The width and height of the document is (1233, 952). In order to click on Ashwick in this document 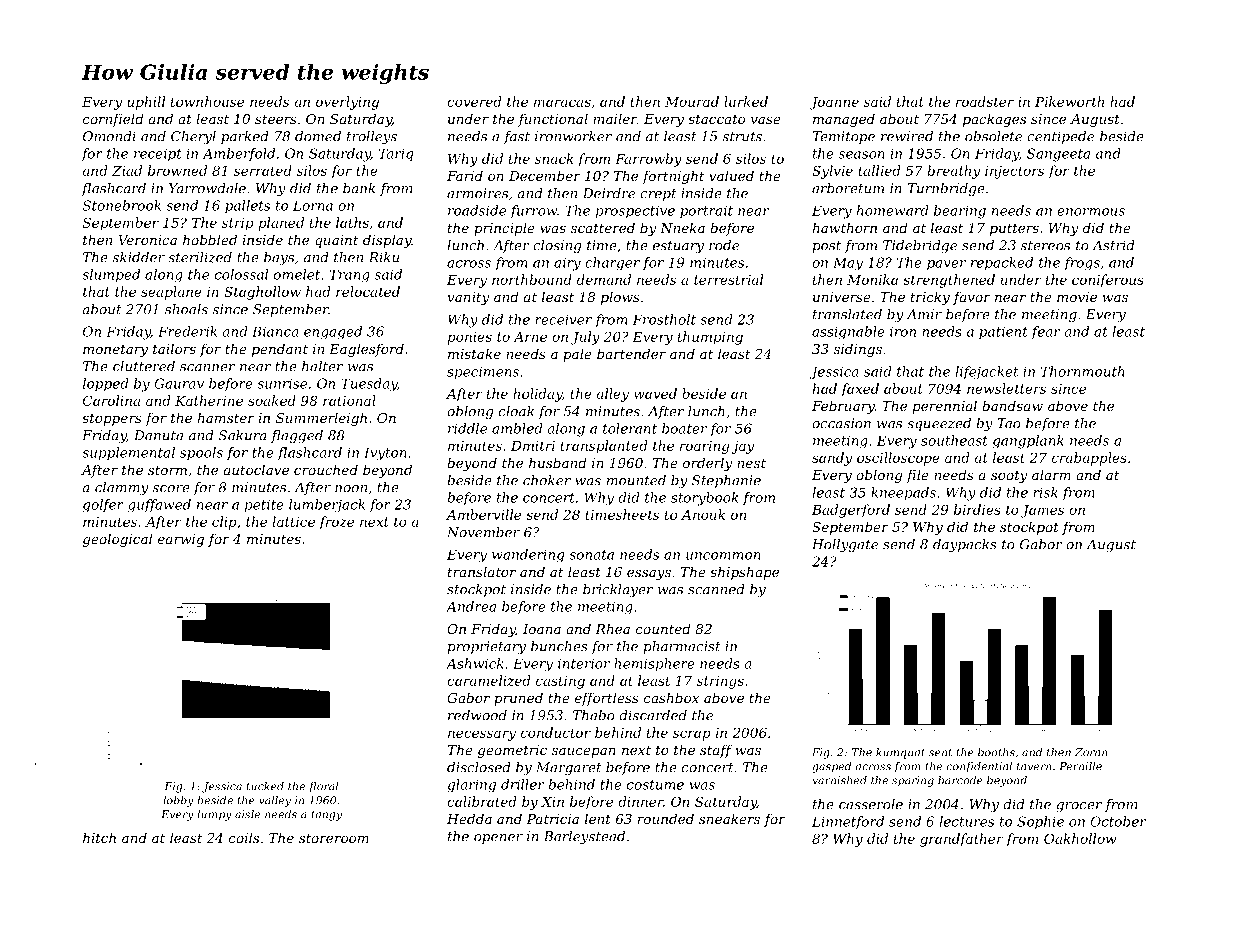, I will do `click(475, 663)`.
